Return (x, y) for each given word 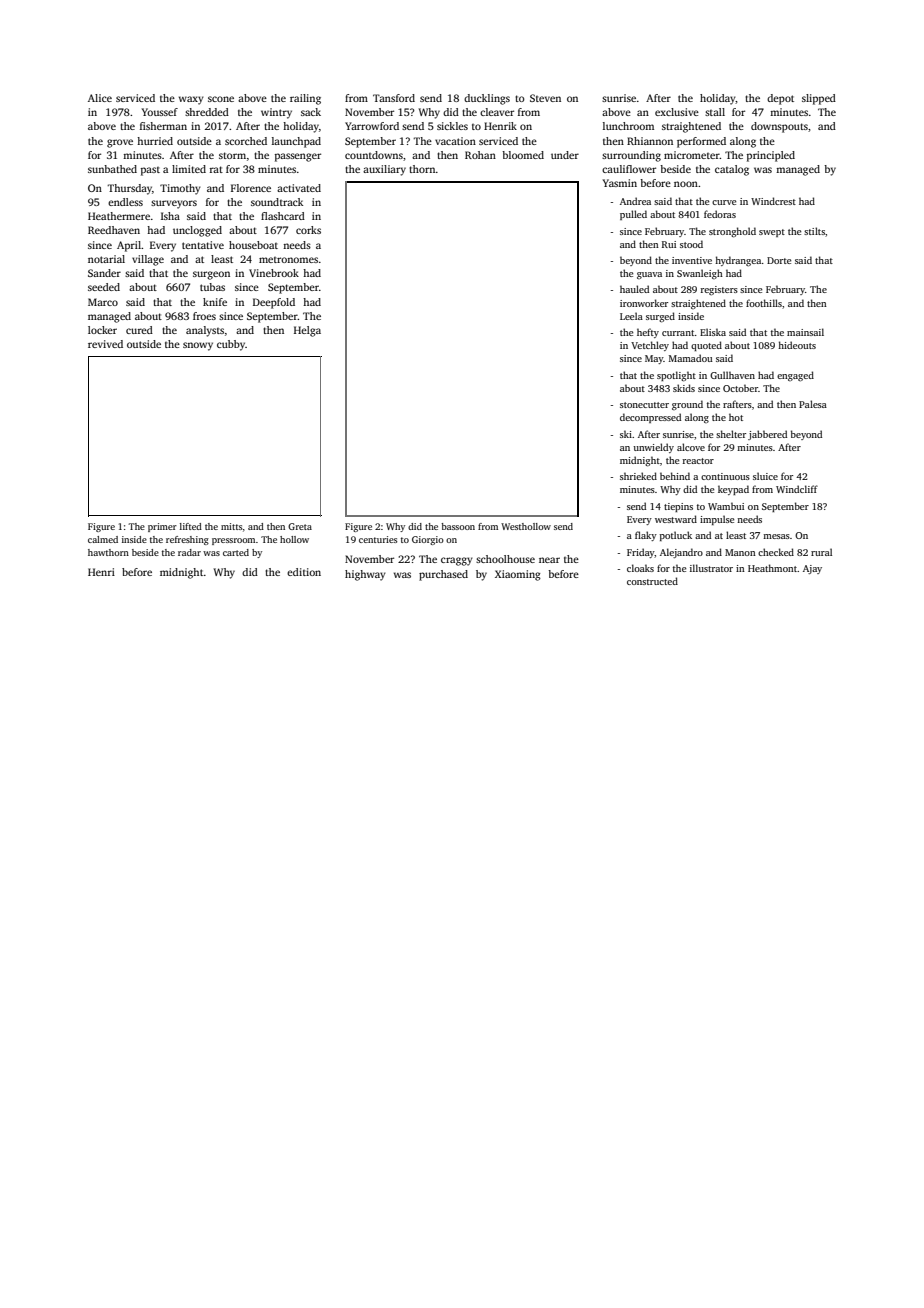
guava (649, 275)
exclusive (677, 112)
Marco (103, 302)
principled (771, 156)
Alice (100, 98)
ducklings (487, 99)
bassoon (458, 526)
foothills (764, 303)
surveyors (174, 204)
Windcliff (797, 489)
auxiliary (384, 170)
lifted (191, 526)
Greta (300, 526)
